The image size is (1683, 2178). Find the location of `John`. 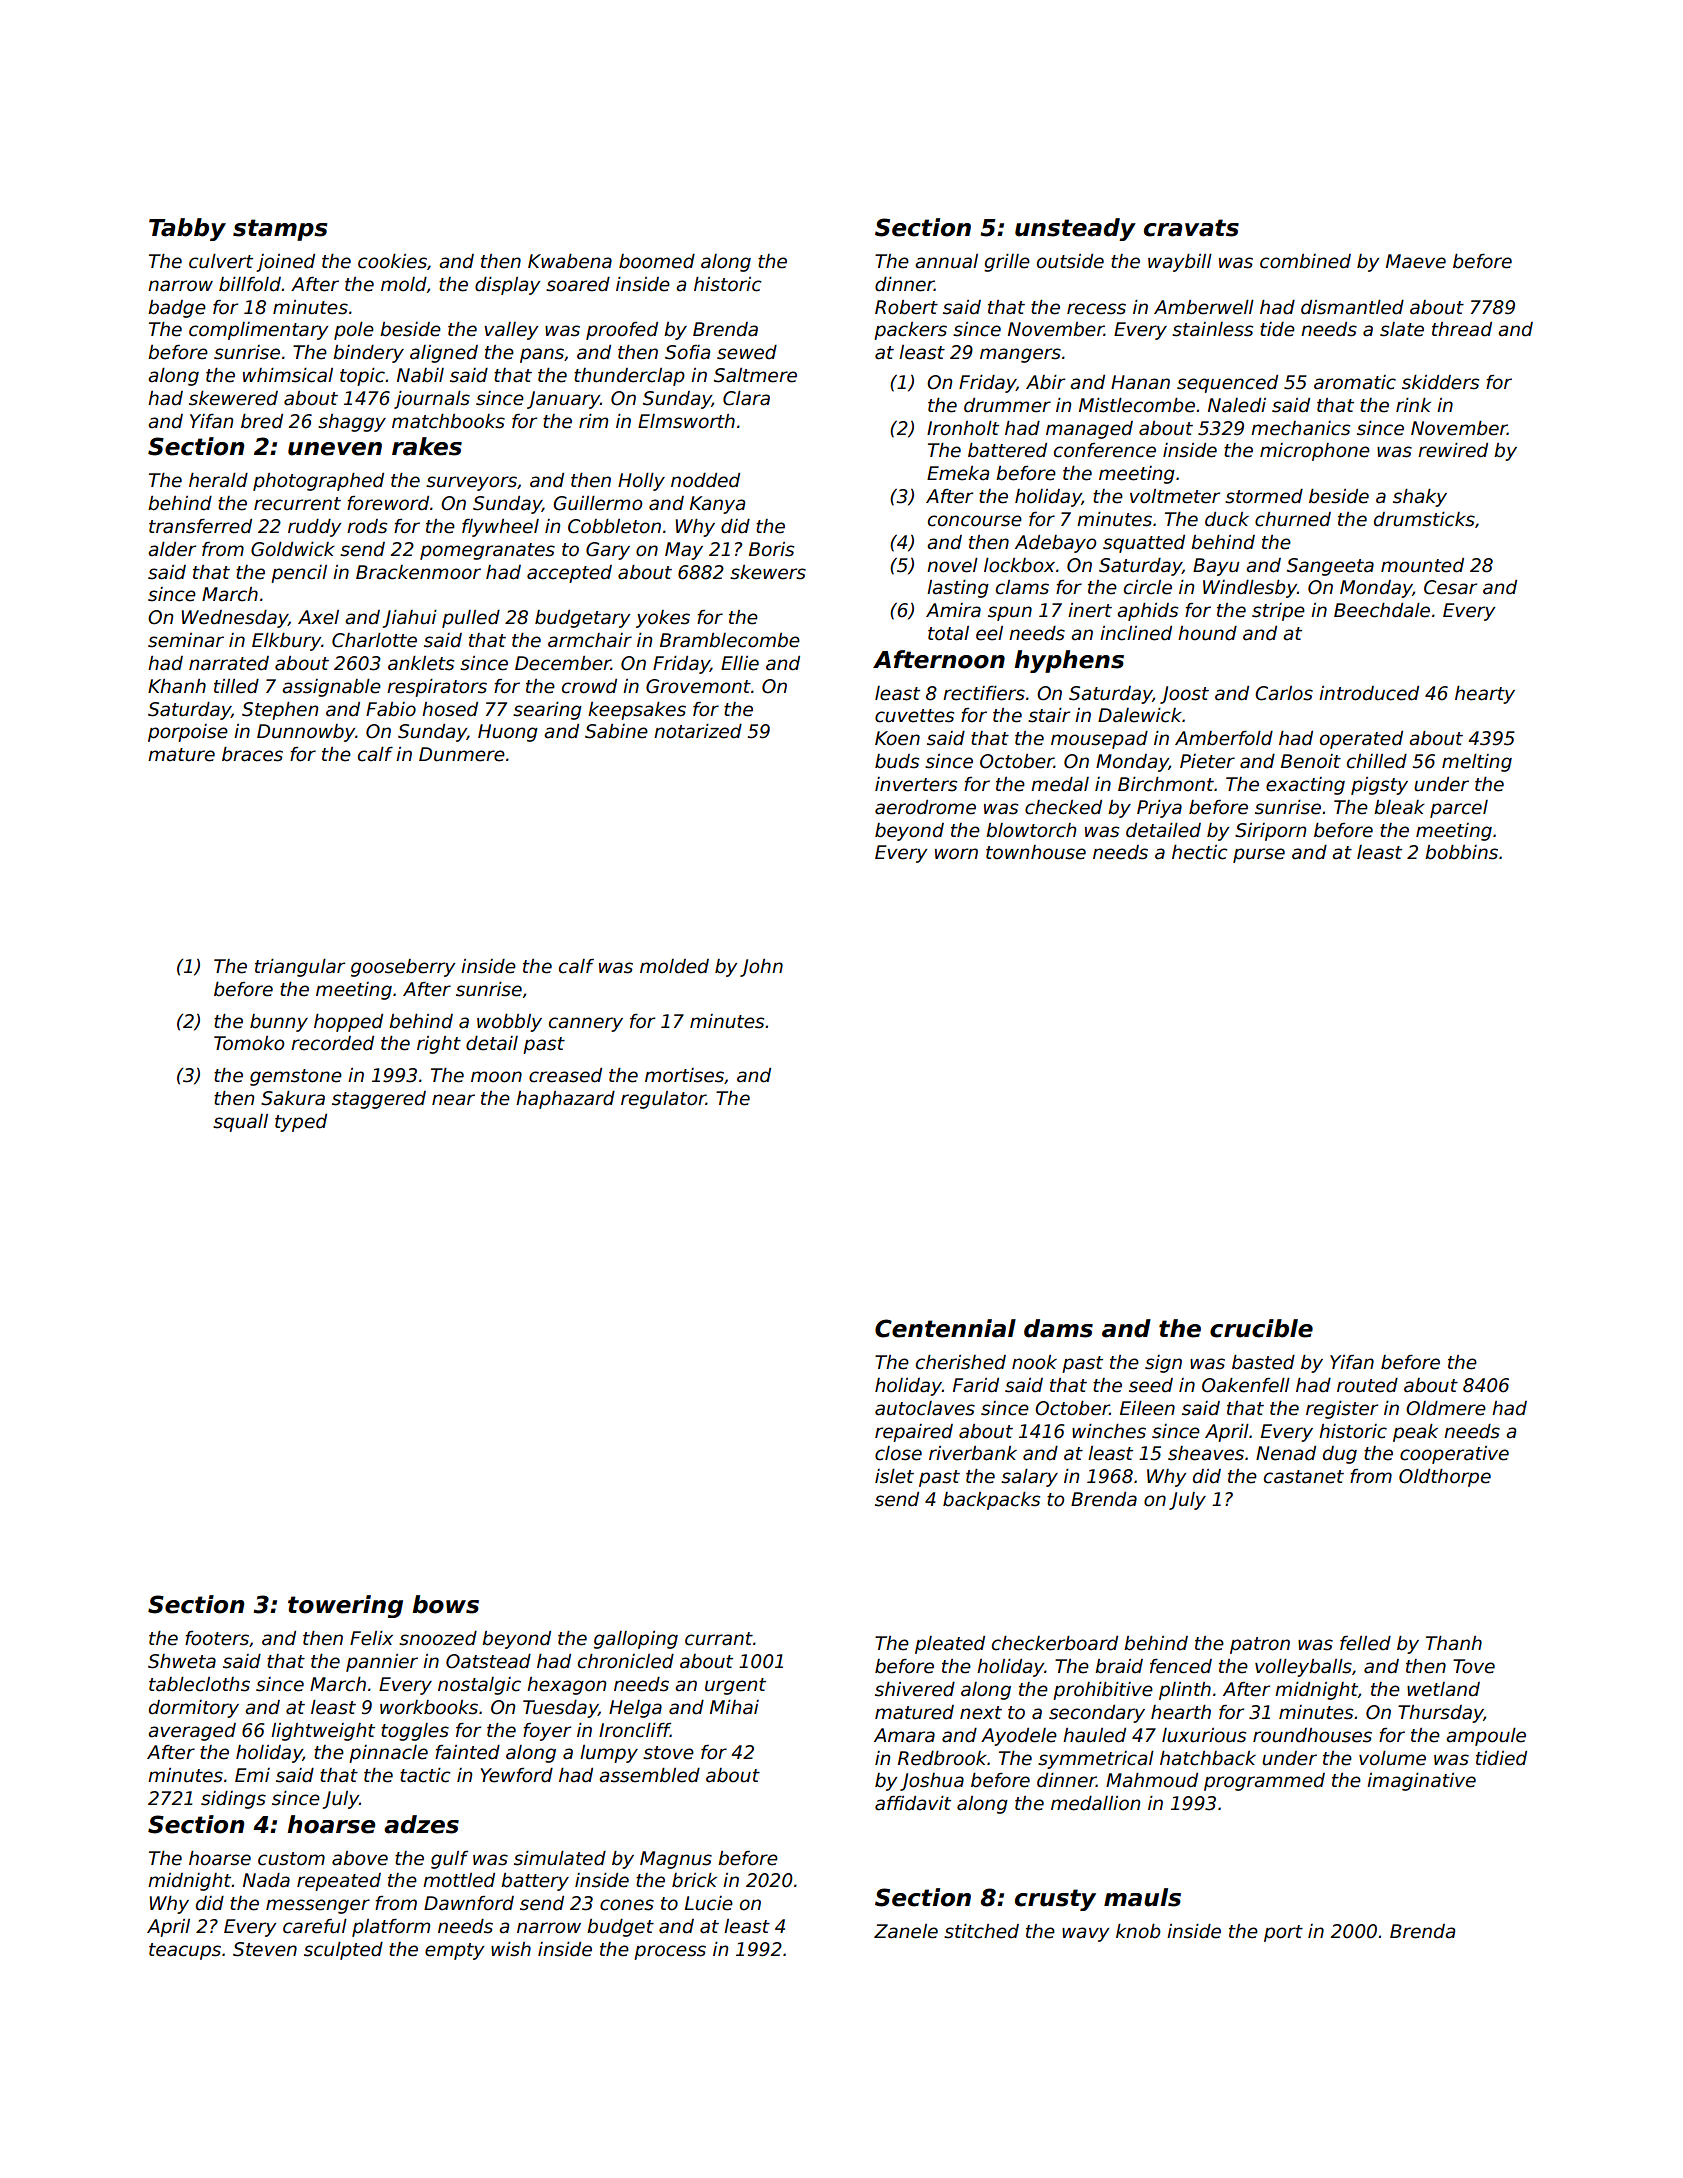

John is located at coordinates (761, 968).
